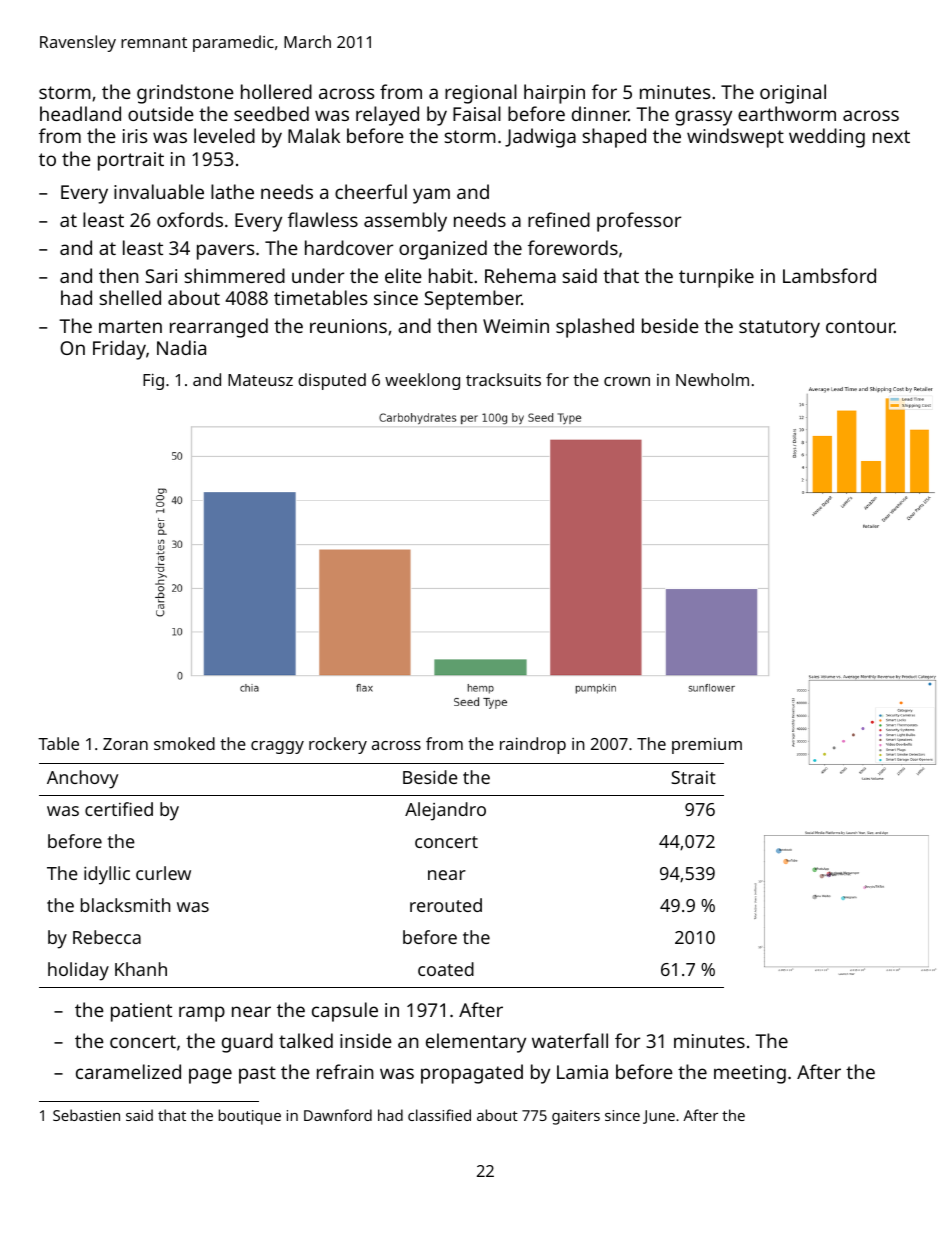 This page has width=952, height=1233. I want to click on craggy, so click(277, 747).
